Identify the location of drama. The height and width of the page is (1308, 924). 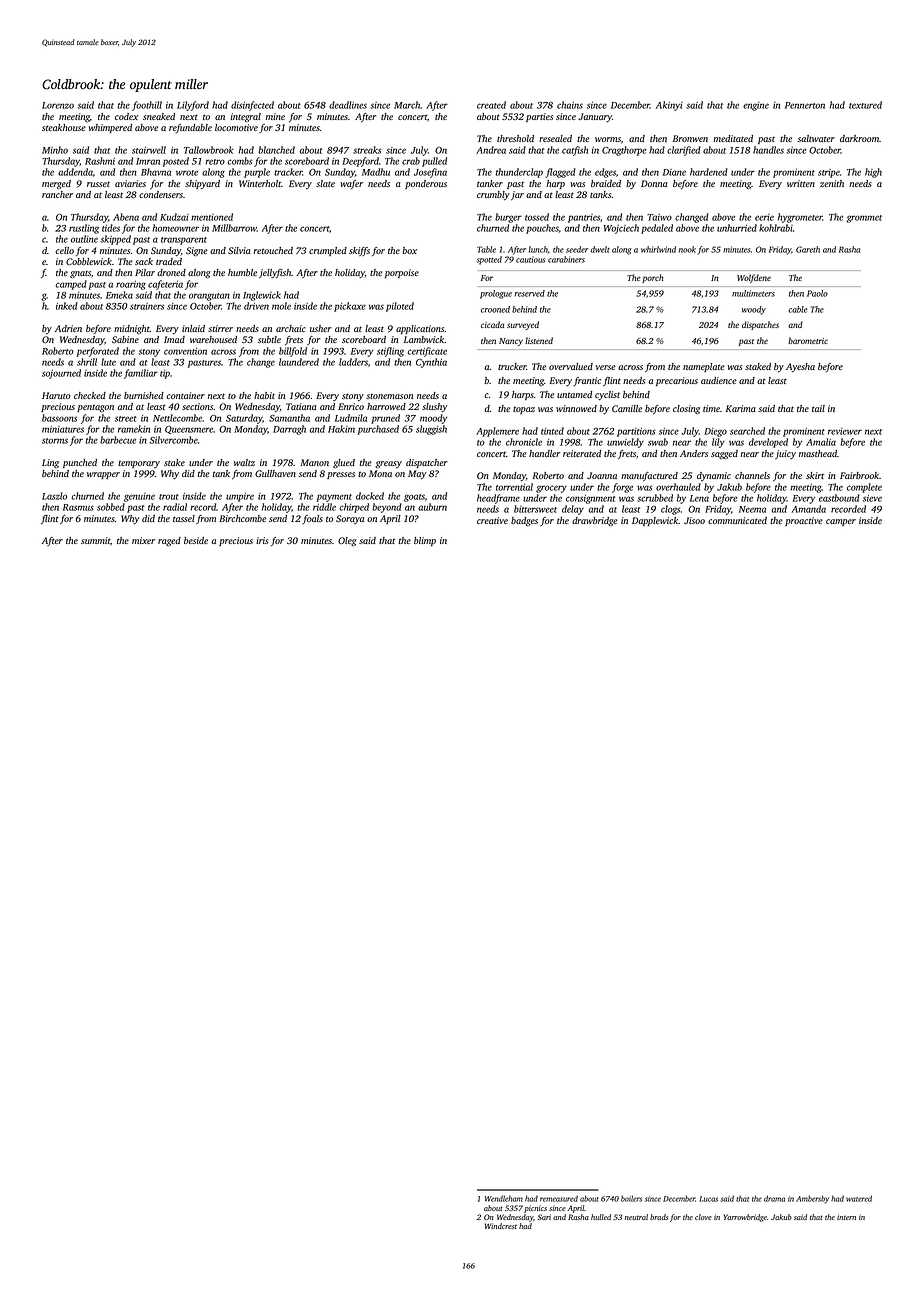
(774, 1198).
